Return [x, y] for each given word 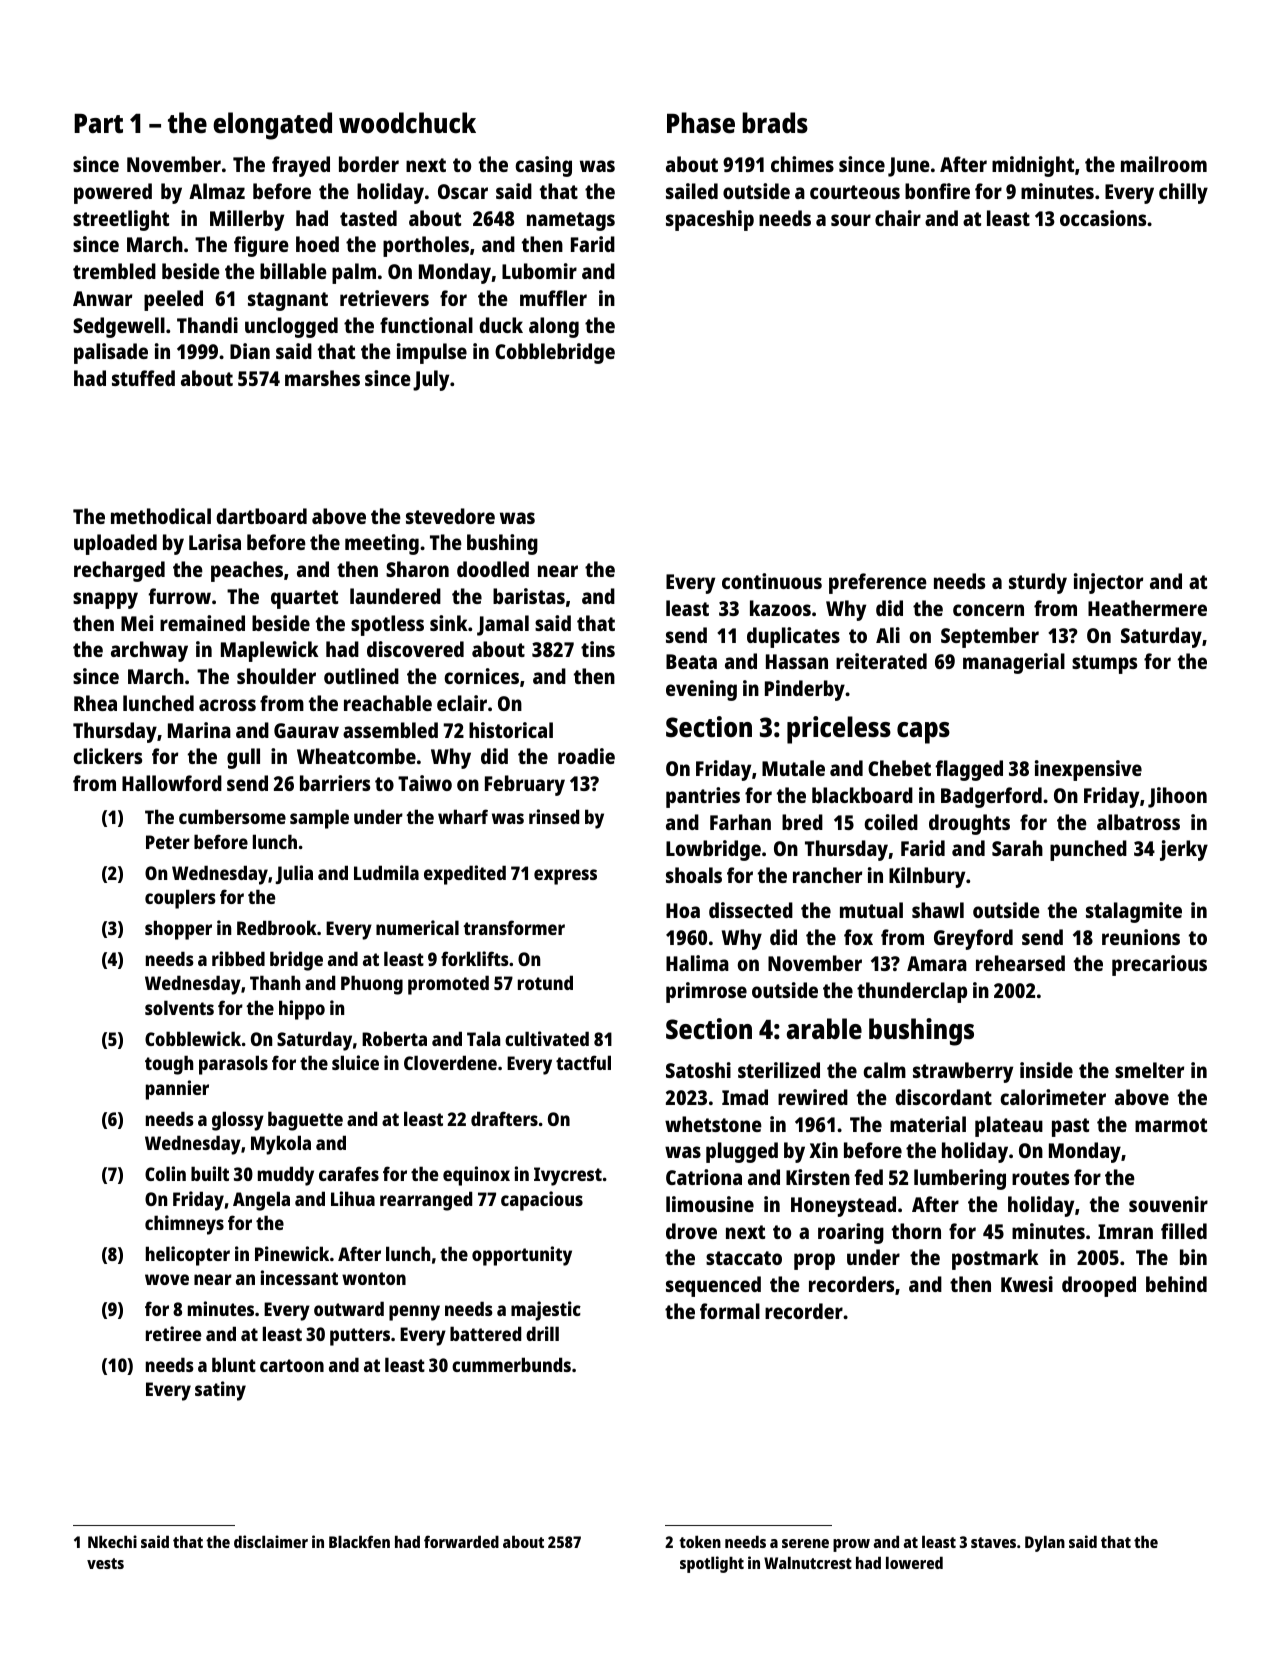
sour [851, 220]
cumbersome [232, 816]
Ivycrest [568, 1176]
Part [98, 123]
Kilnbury [927, 877]
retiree [173, 1333]
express [565, 877]
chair [898, 218]
